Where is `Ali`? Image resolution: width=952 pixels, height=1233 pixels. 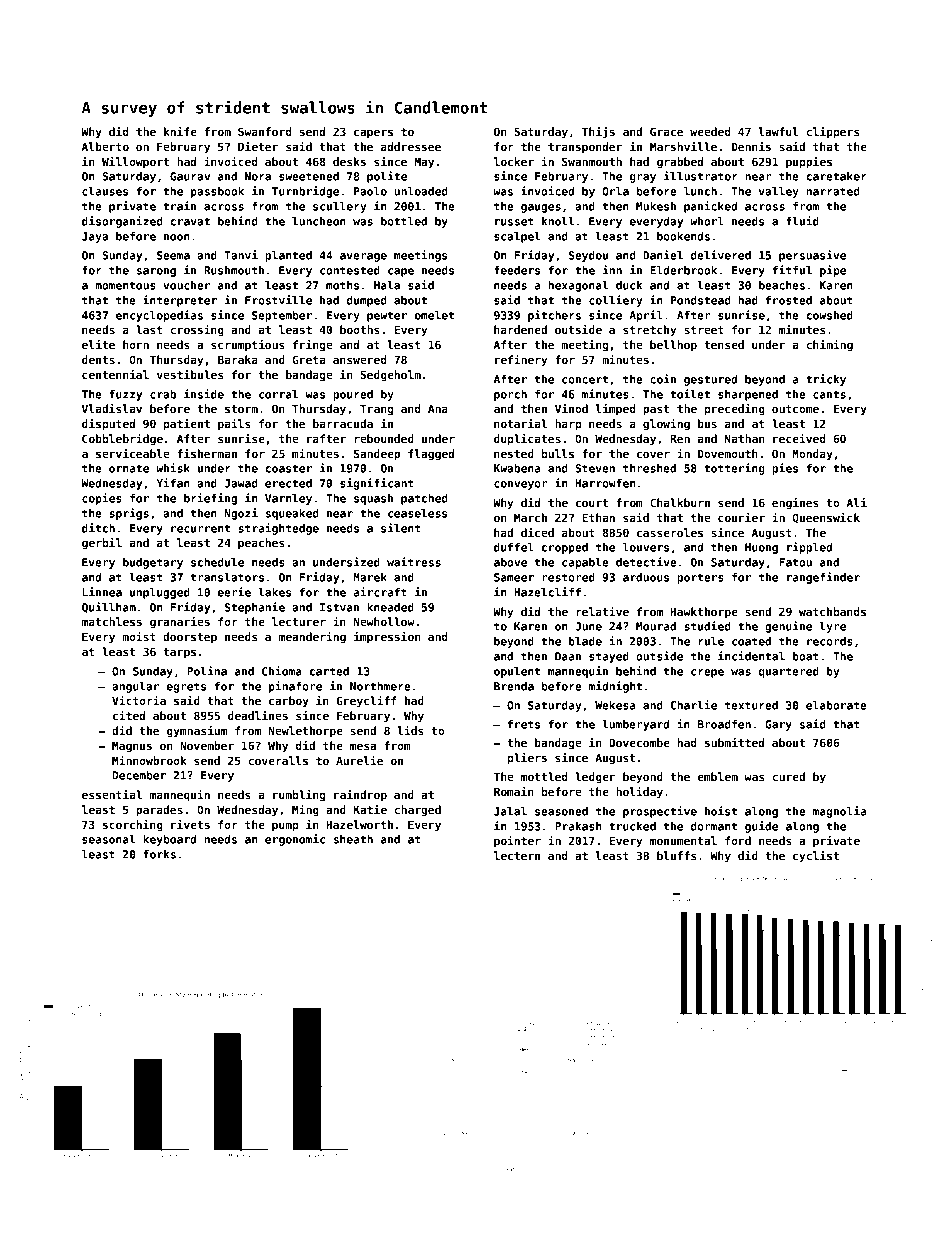 Ali is located at coordinates (857, 502).
